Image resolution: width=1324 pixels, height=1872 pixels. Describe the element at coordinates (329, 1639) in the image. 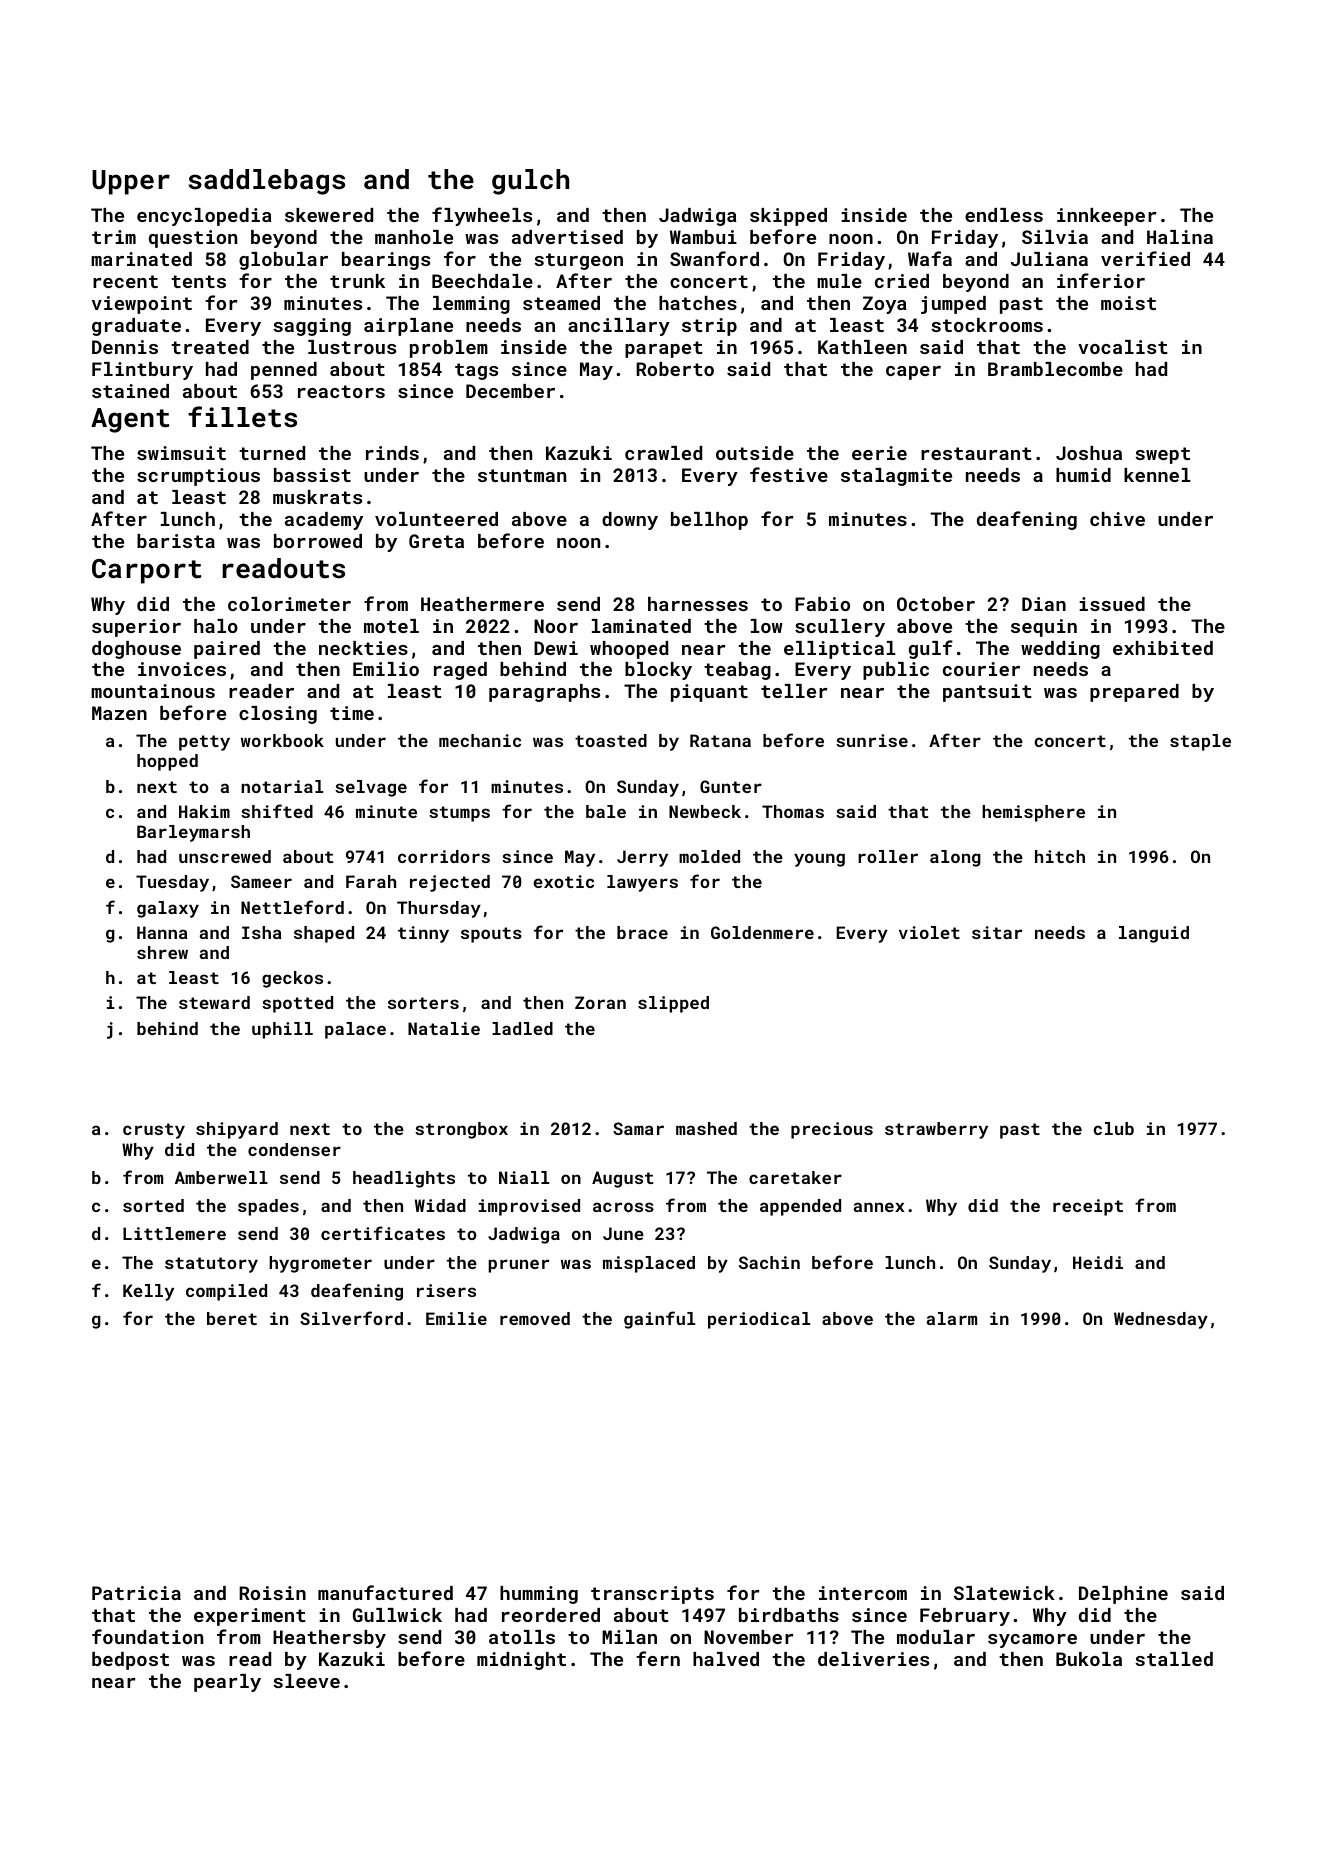

I see `Heathersby` at that location.
